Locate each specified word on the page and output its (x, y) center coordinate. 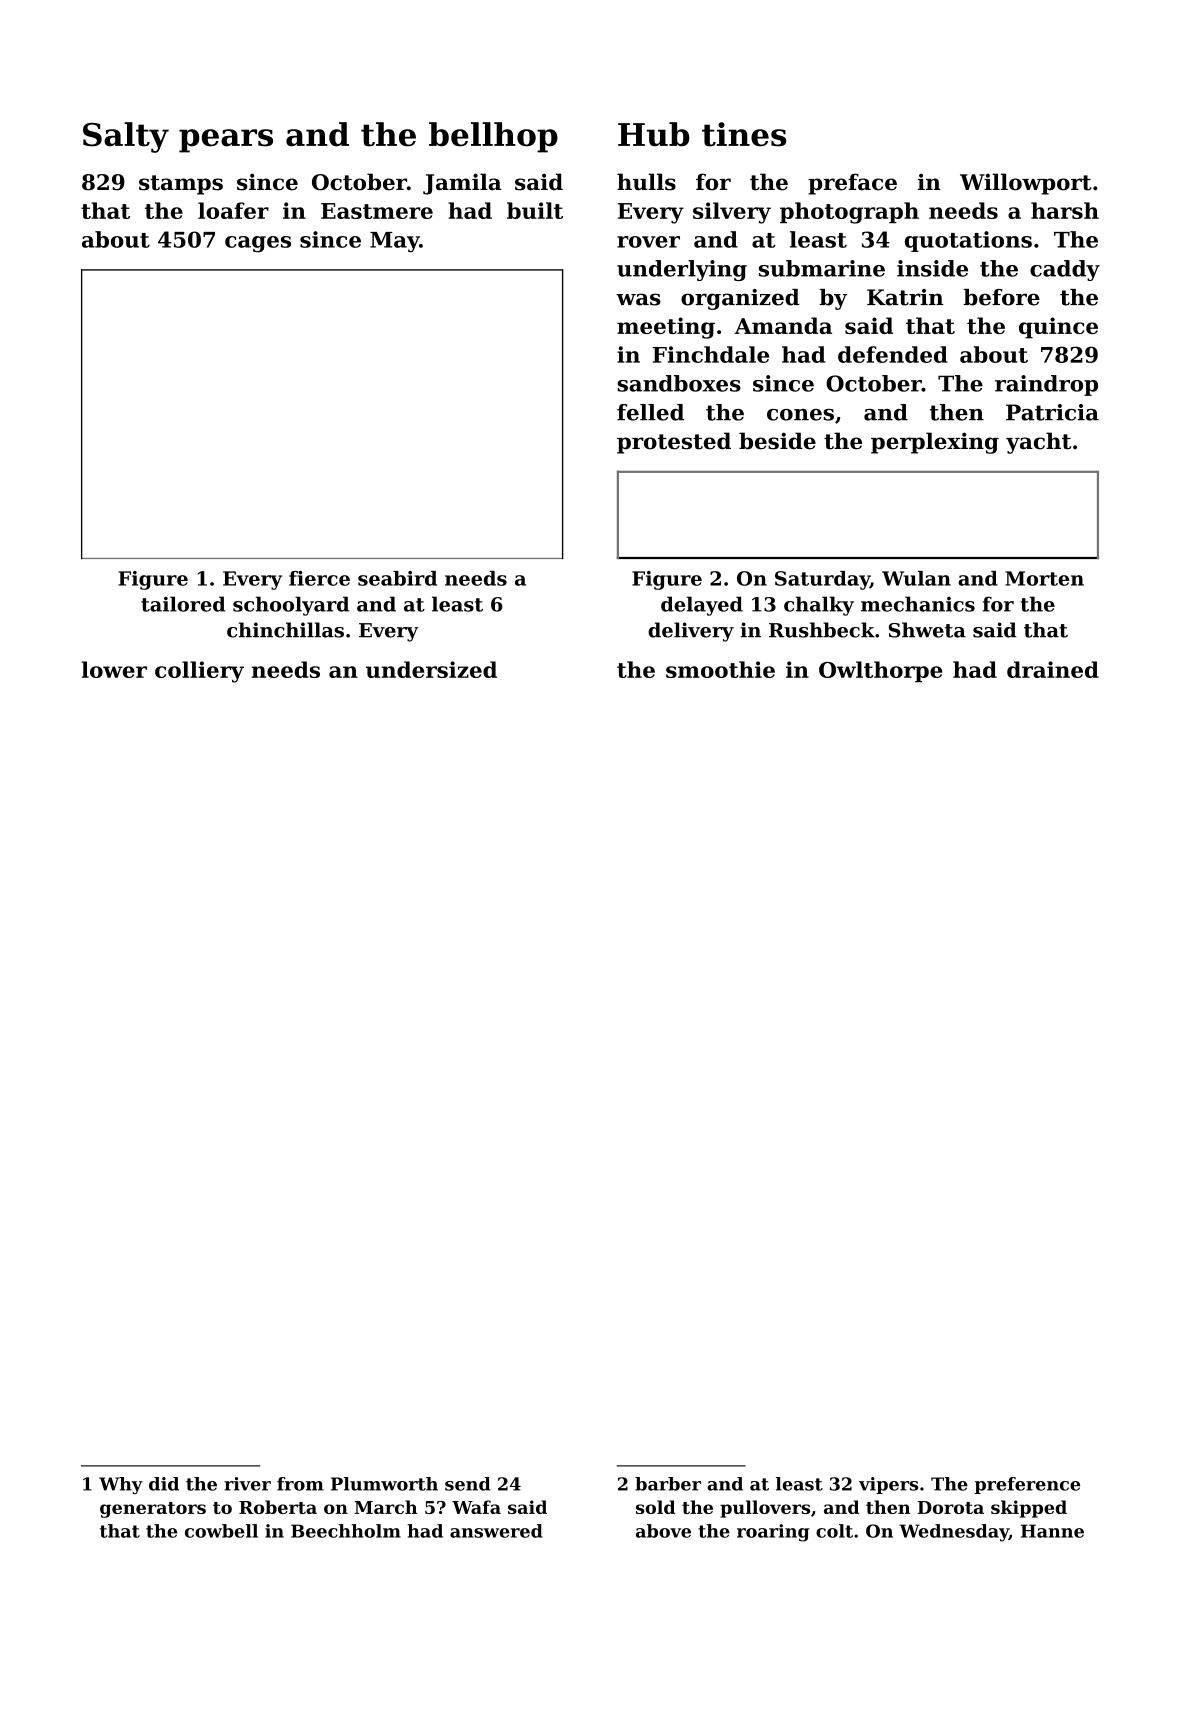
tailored (183, 604)
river (247, 1484)
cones (800, 415)
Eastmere (377, 211)
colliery (199, 672)
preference (1027, 1485)
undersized (431, 669)
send (468, 1484)
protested (674, 443)
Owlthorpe (880, 671)
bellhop (493, 137)
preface (852, 184)
